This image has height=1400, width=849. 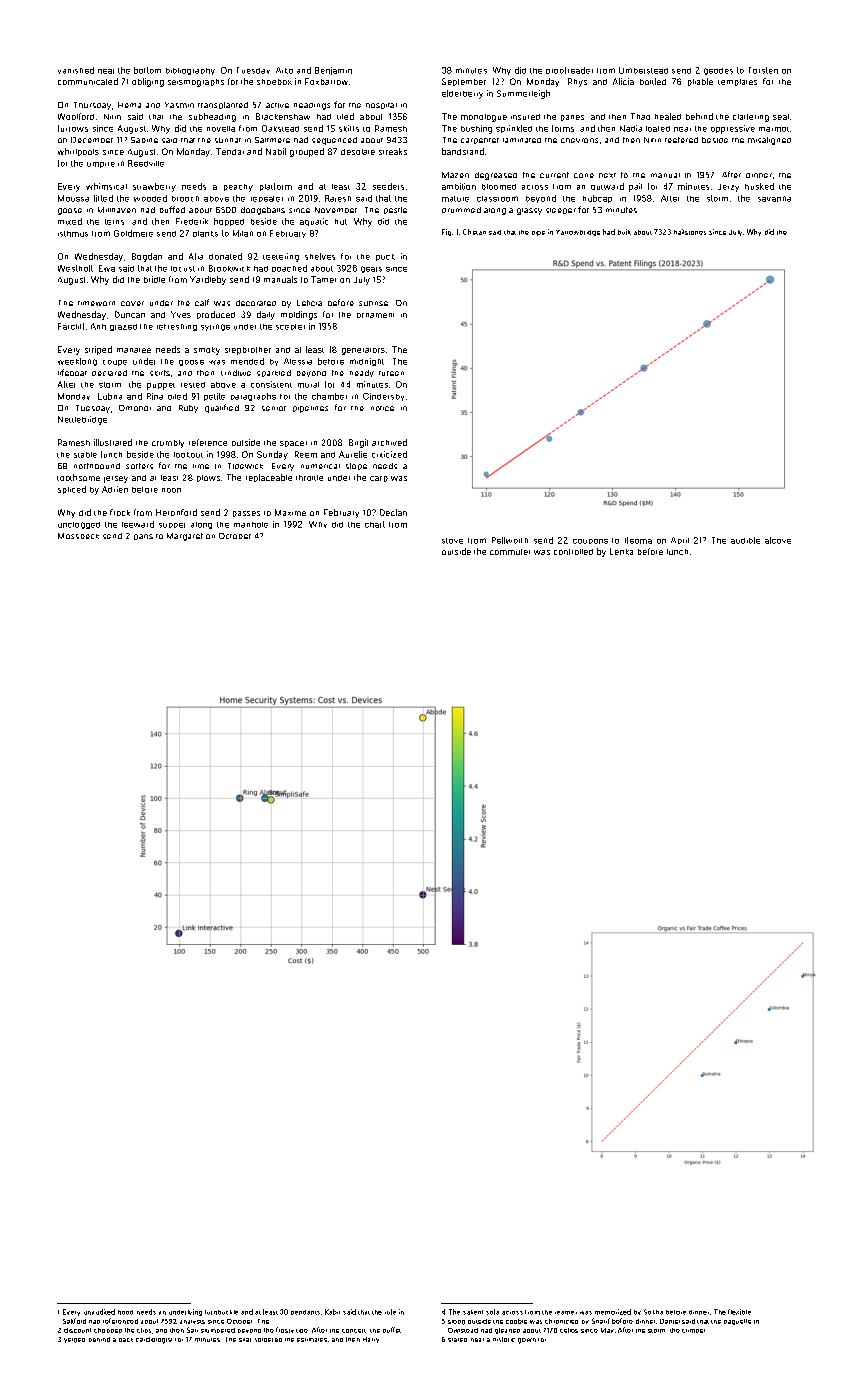 What do you see at coordinates (690, 232) in the image?
I see `hailstones` at bounding box center [690, 232].
